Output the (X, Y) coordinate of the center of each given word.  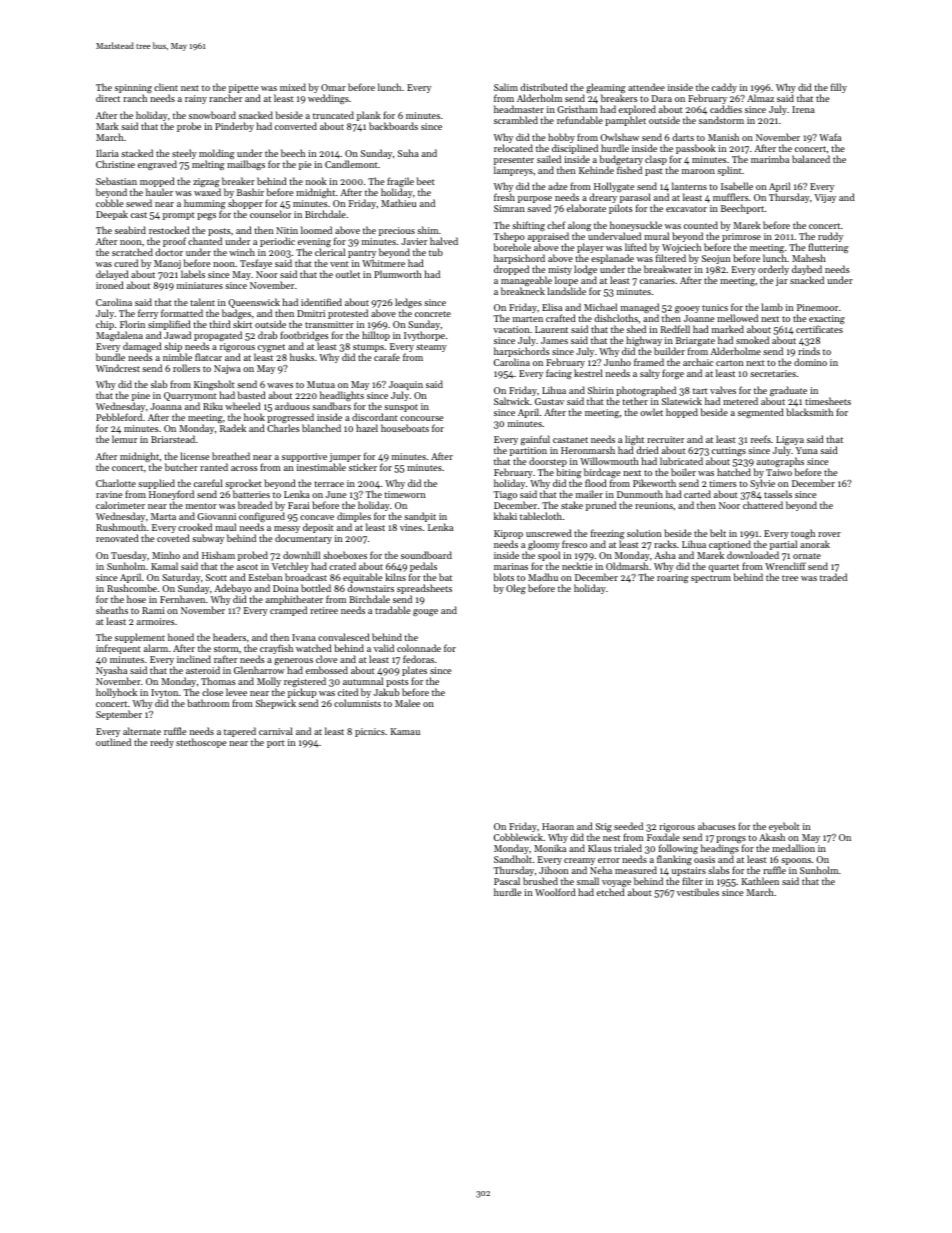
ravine (109, 494)
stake (572, 505)
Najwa (227, 369)
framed (649, 362)
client (166, 87)
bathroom (208, 703)
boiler (683, 472)
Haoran (558, 826)
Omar (333, 87)
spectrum (711, 579)
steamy (431, 348)
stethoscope (201, 743)
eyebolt (784, 827)
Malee (407, 703)
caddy (724, 88)
